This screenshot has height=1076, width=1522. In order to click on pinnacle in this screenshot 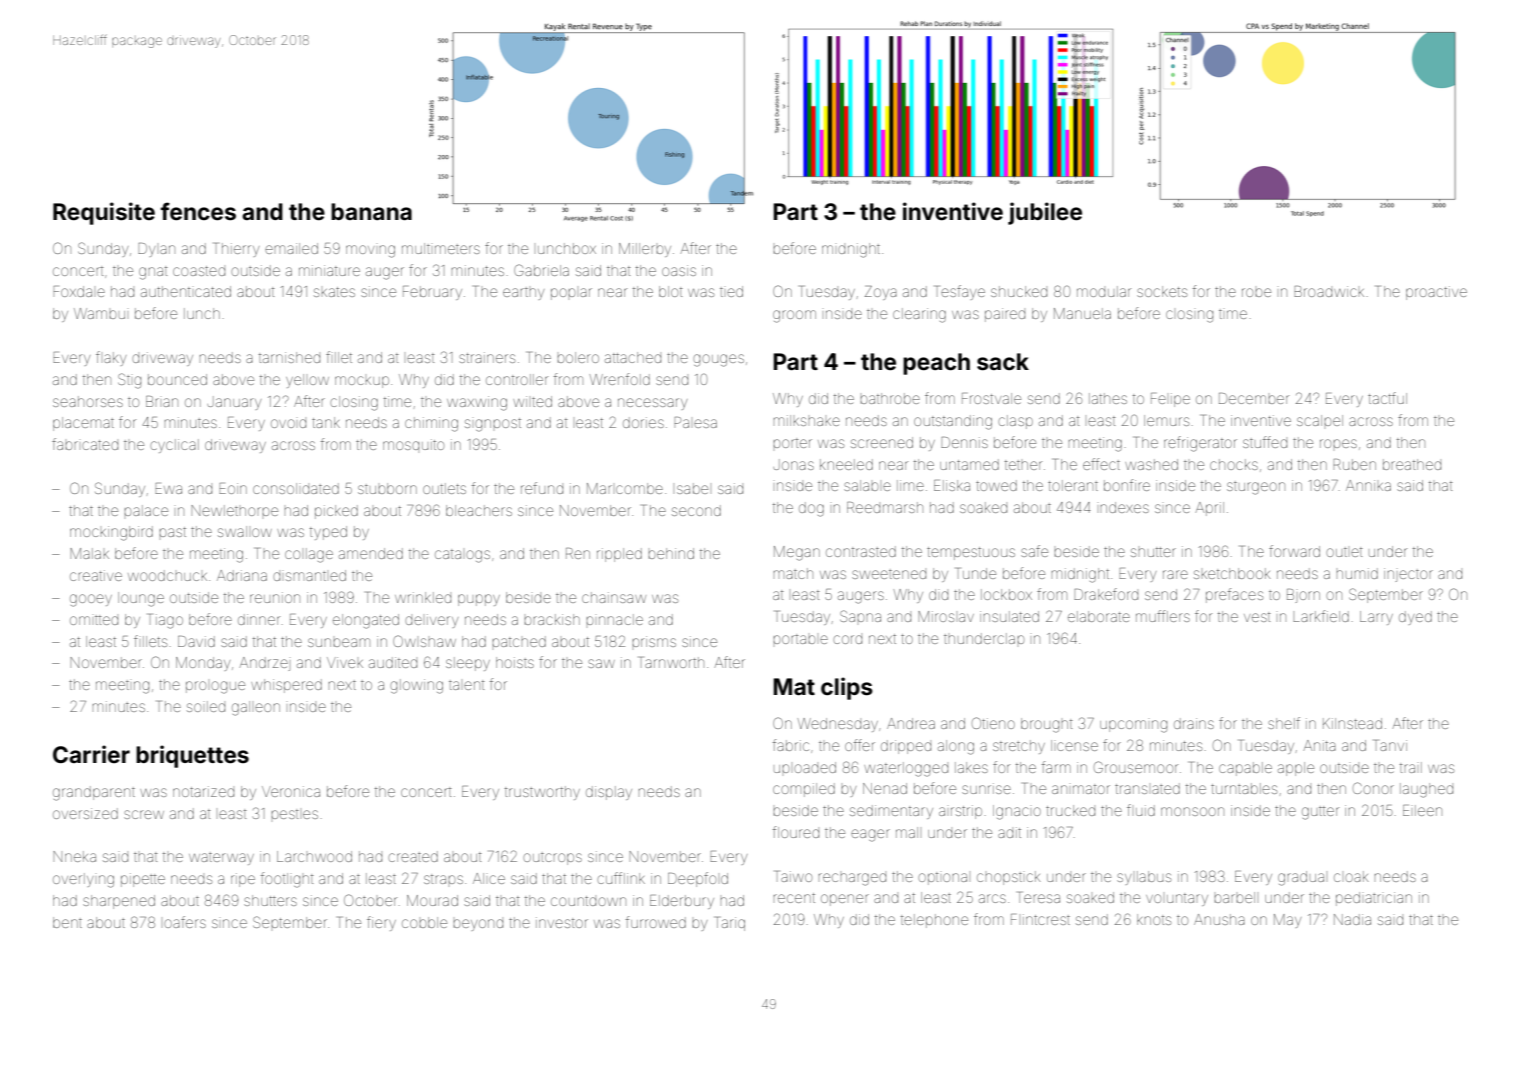, I will do `click(614, 619)`.
